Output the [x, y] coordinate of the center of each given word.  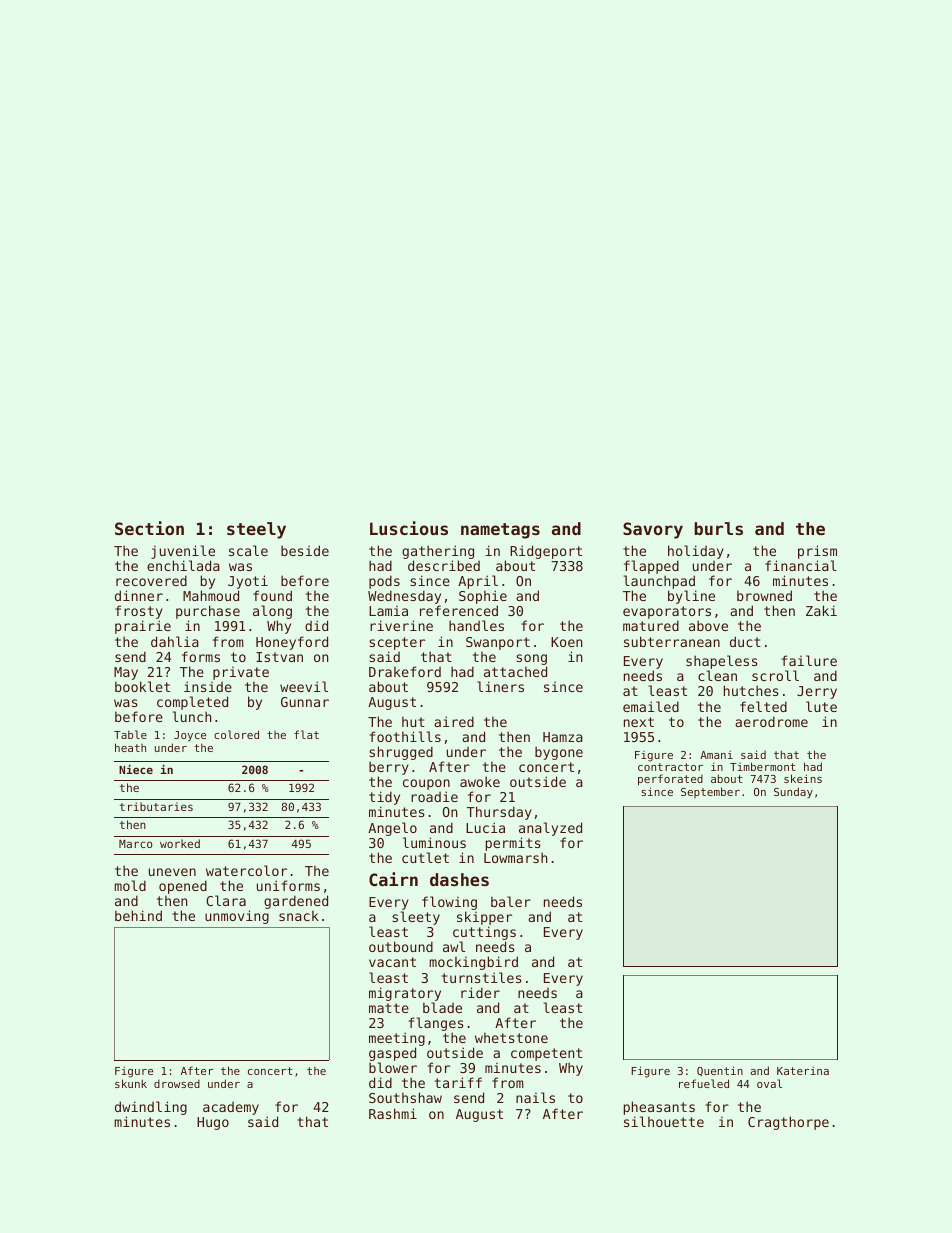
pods [384, 582]
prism [817, 552]
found [272, 595]
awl [454, 946]
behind [138, 915]
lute [821, 706]
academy [231, 1108]
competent [546, 1054]
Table [130, 734]
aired [454, 721]
